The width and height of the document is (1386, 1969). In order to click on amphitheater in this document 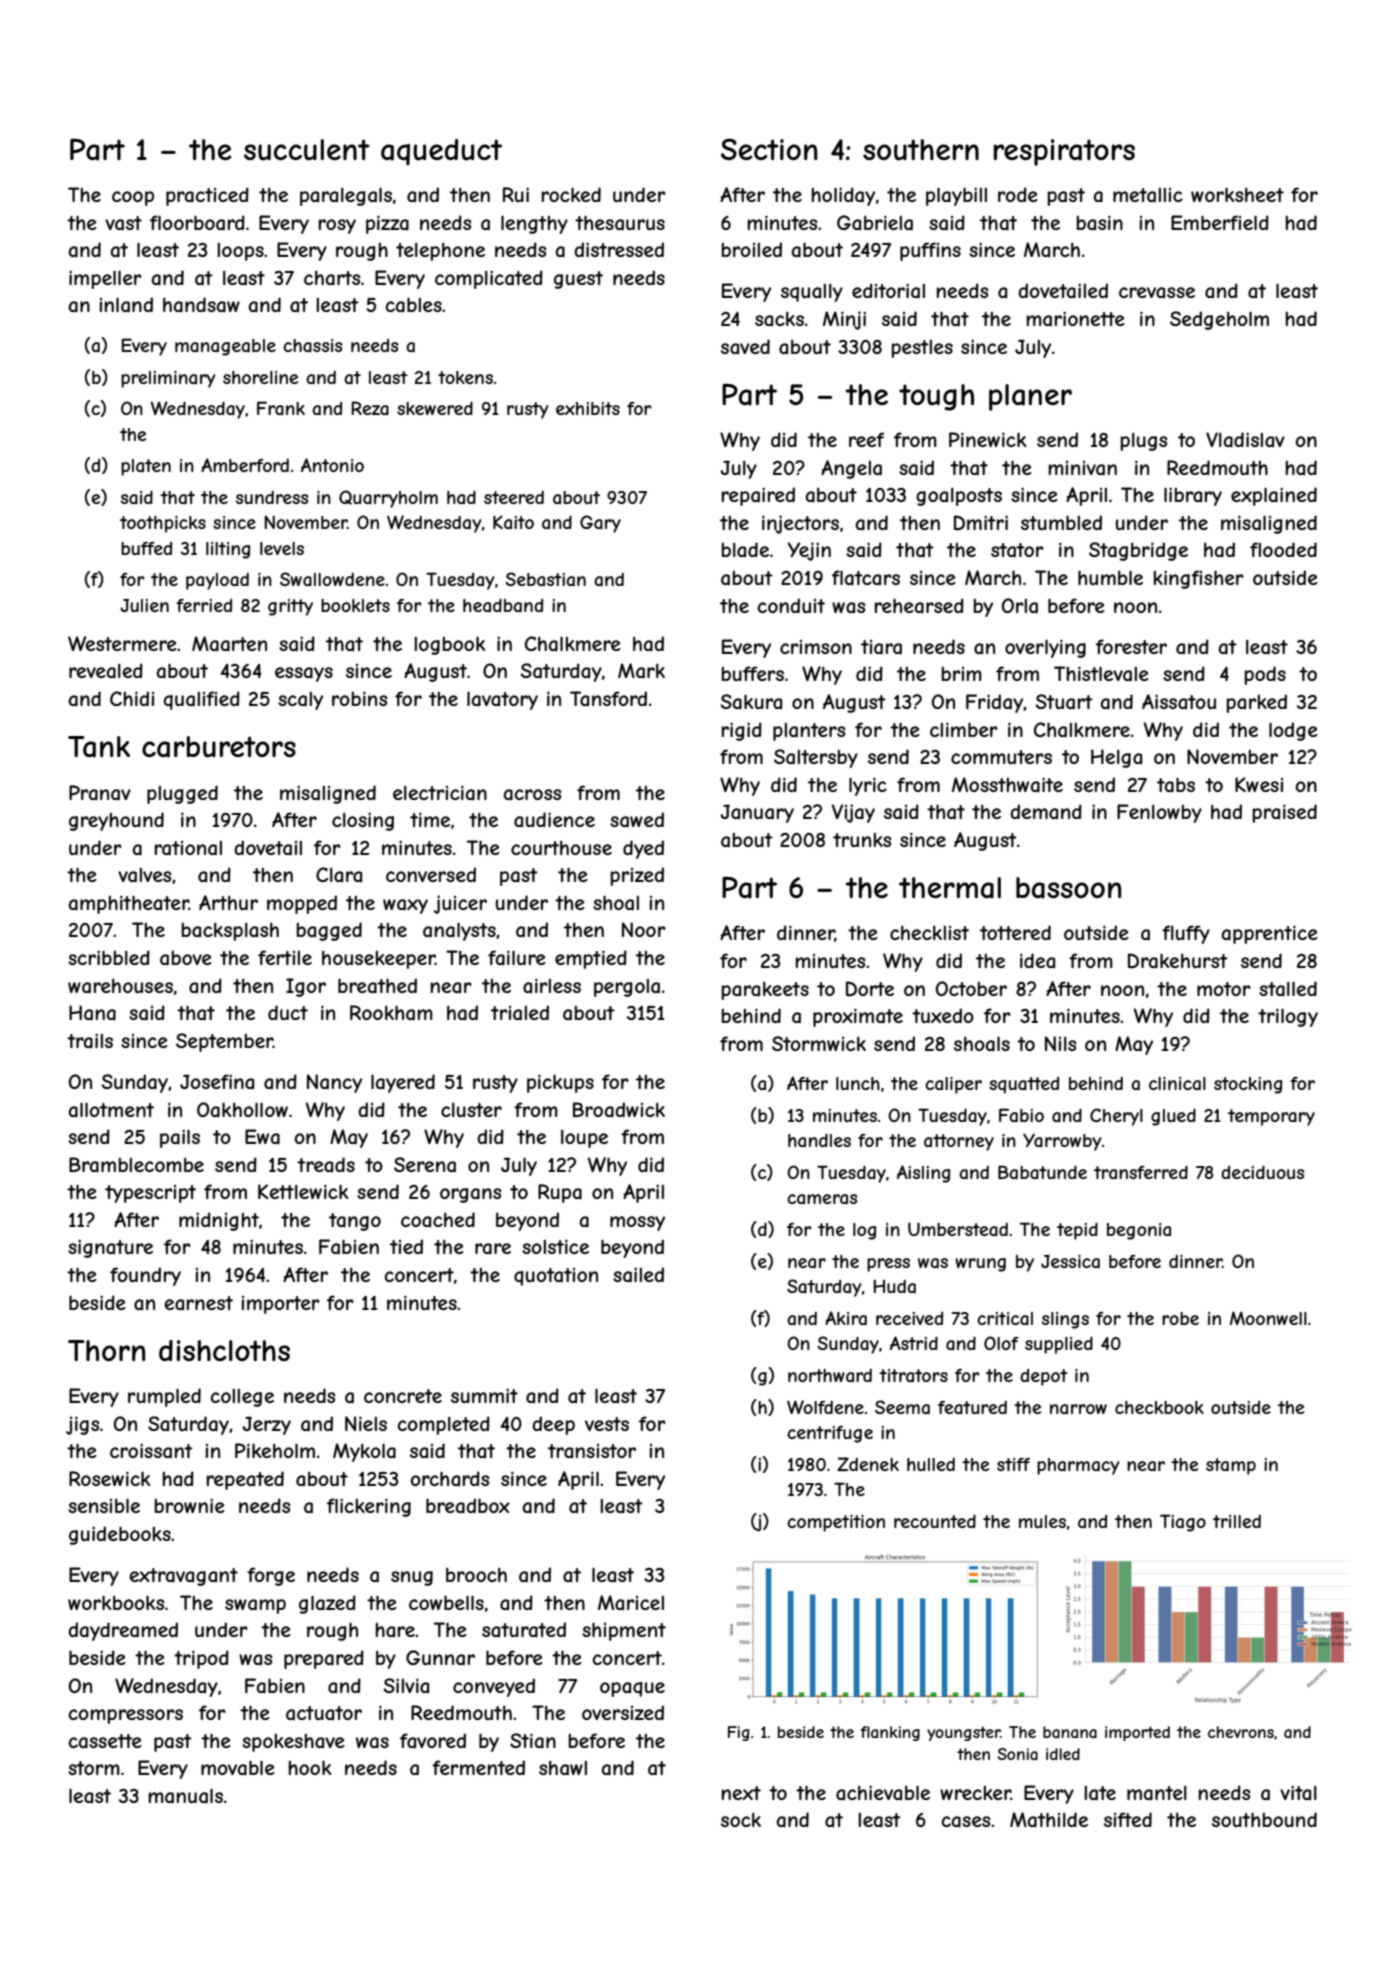, I will do `click(128, 904)`.
